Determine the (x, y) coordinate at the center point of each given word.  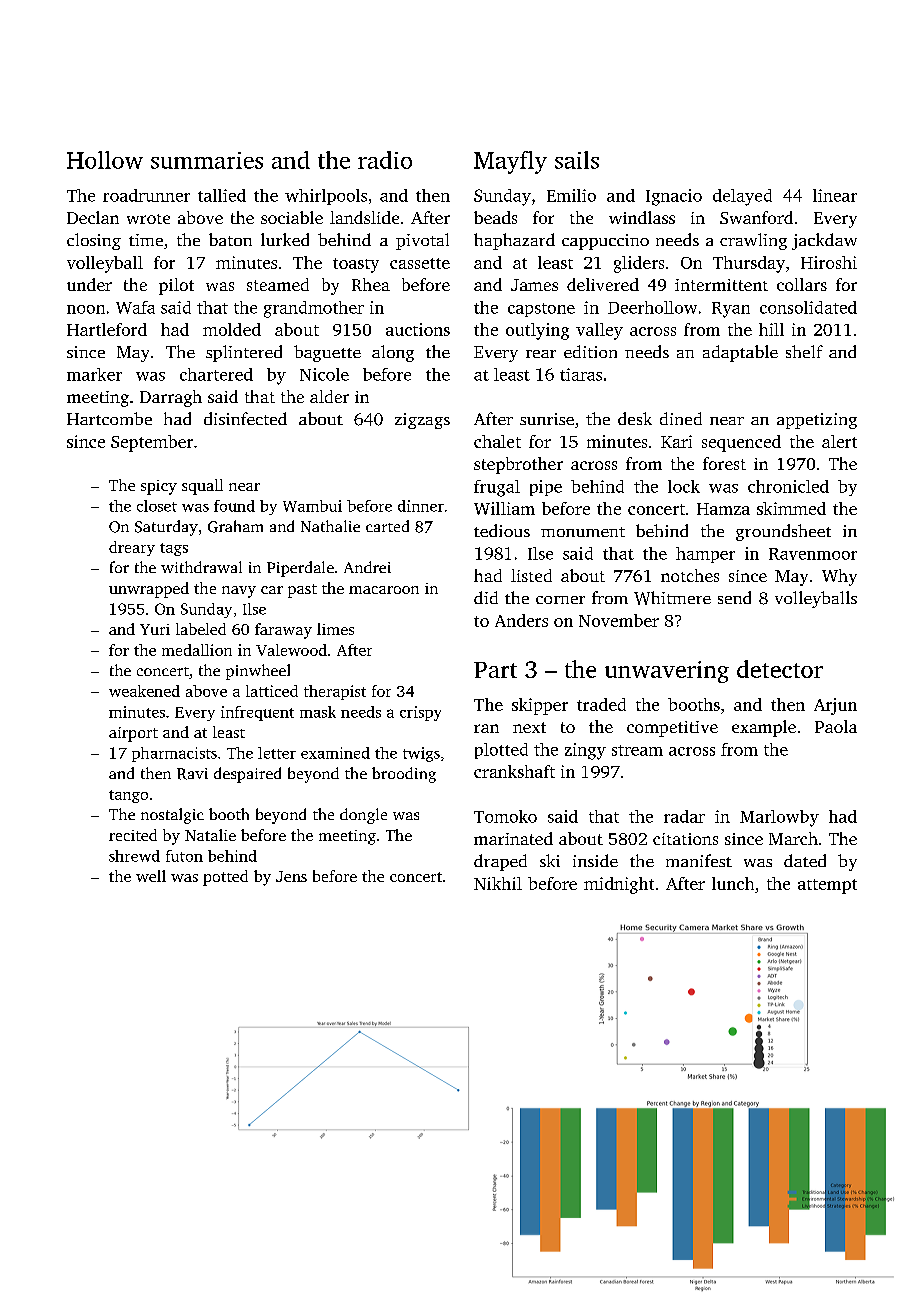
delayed (742, 197)
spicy (159, 487)
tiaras (581, 374)
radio (385, 160)
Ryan (731, 310)
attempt (827, 886)
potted (225, 878)
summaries (207, 160)
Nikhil (498, 883)
